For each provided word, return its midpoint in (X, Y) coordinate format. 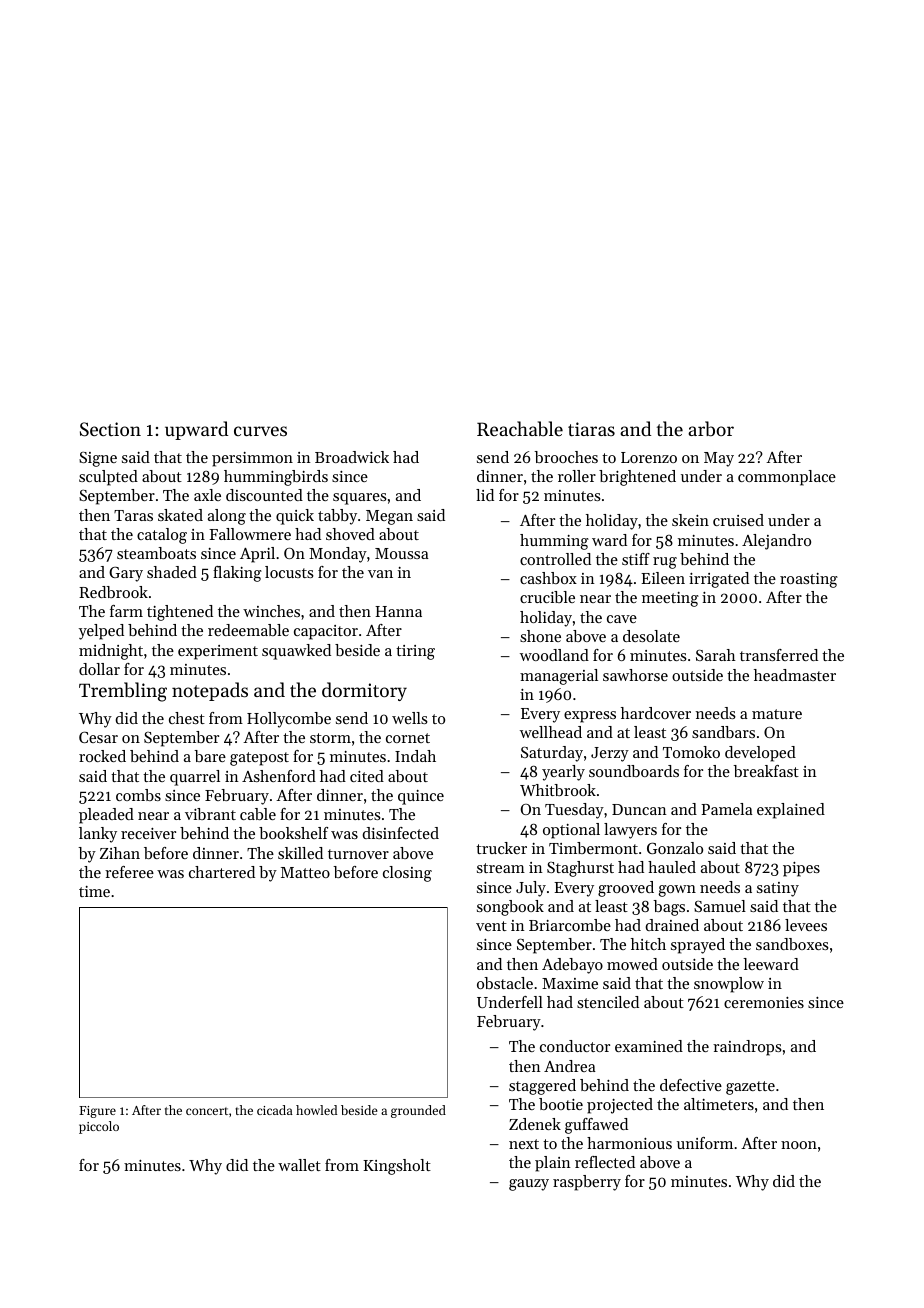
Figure (97, 1112)
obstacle (505, 983)
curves (260, 431)
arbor (711, 429)
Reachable (520, 429)
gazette (750, 1088)
